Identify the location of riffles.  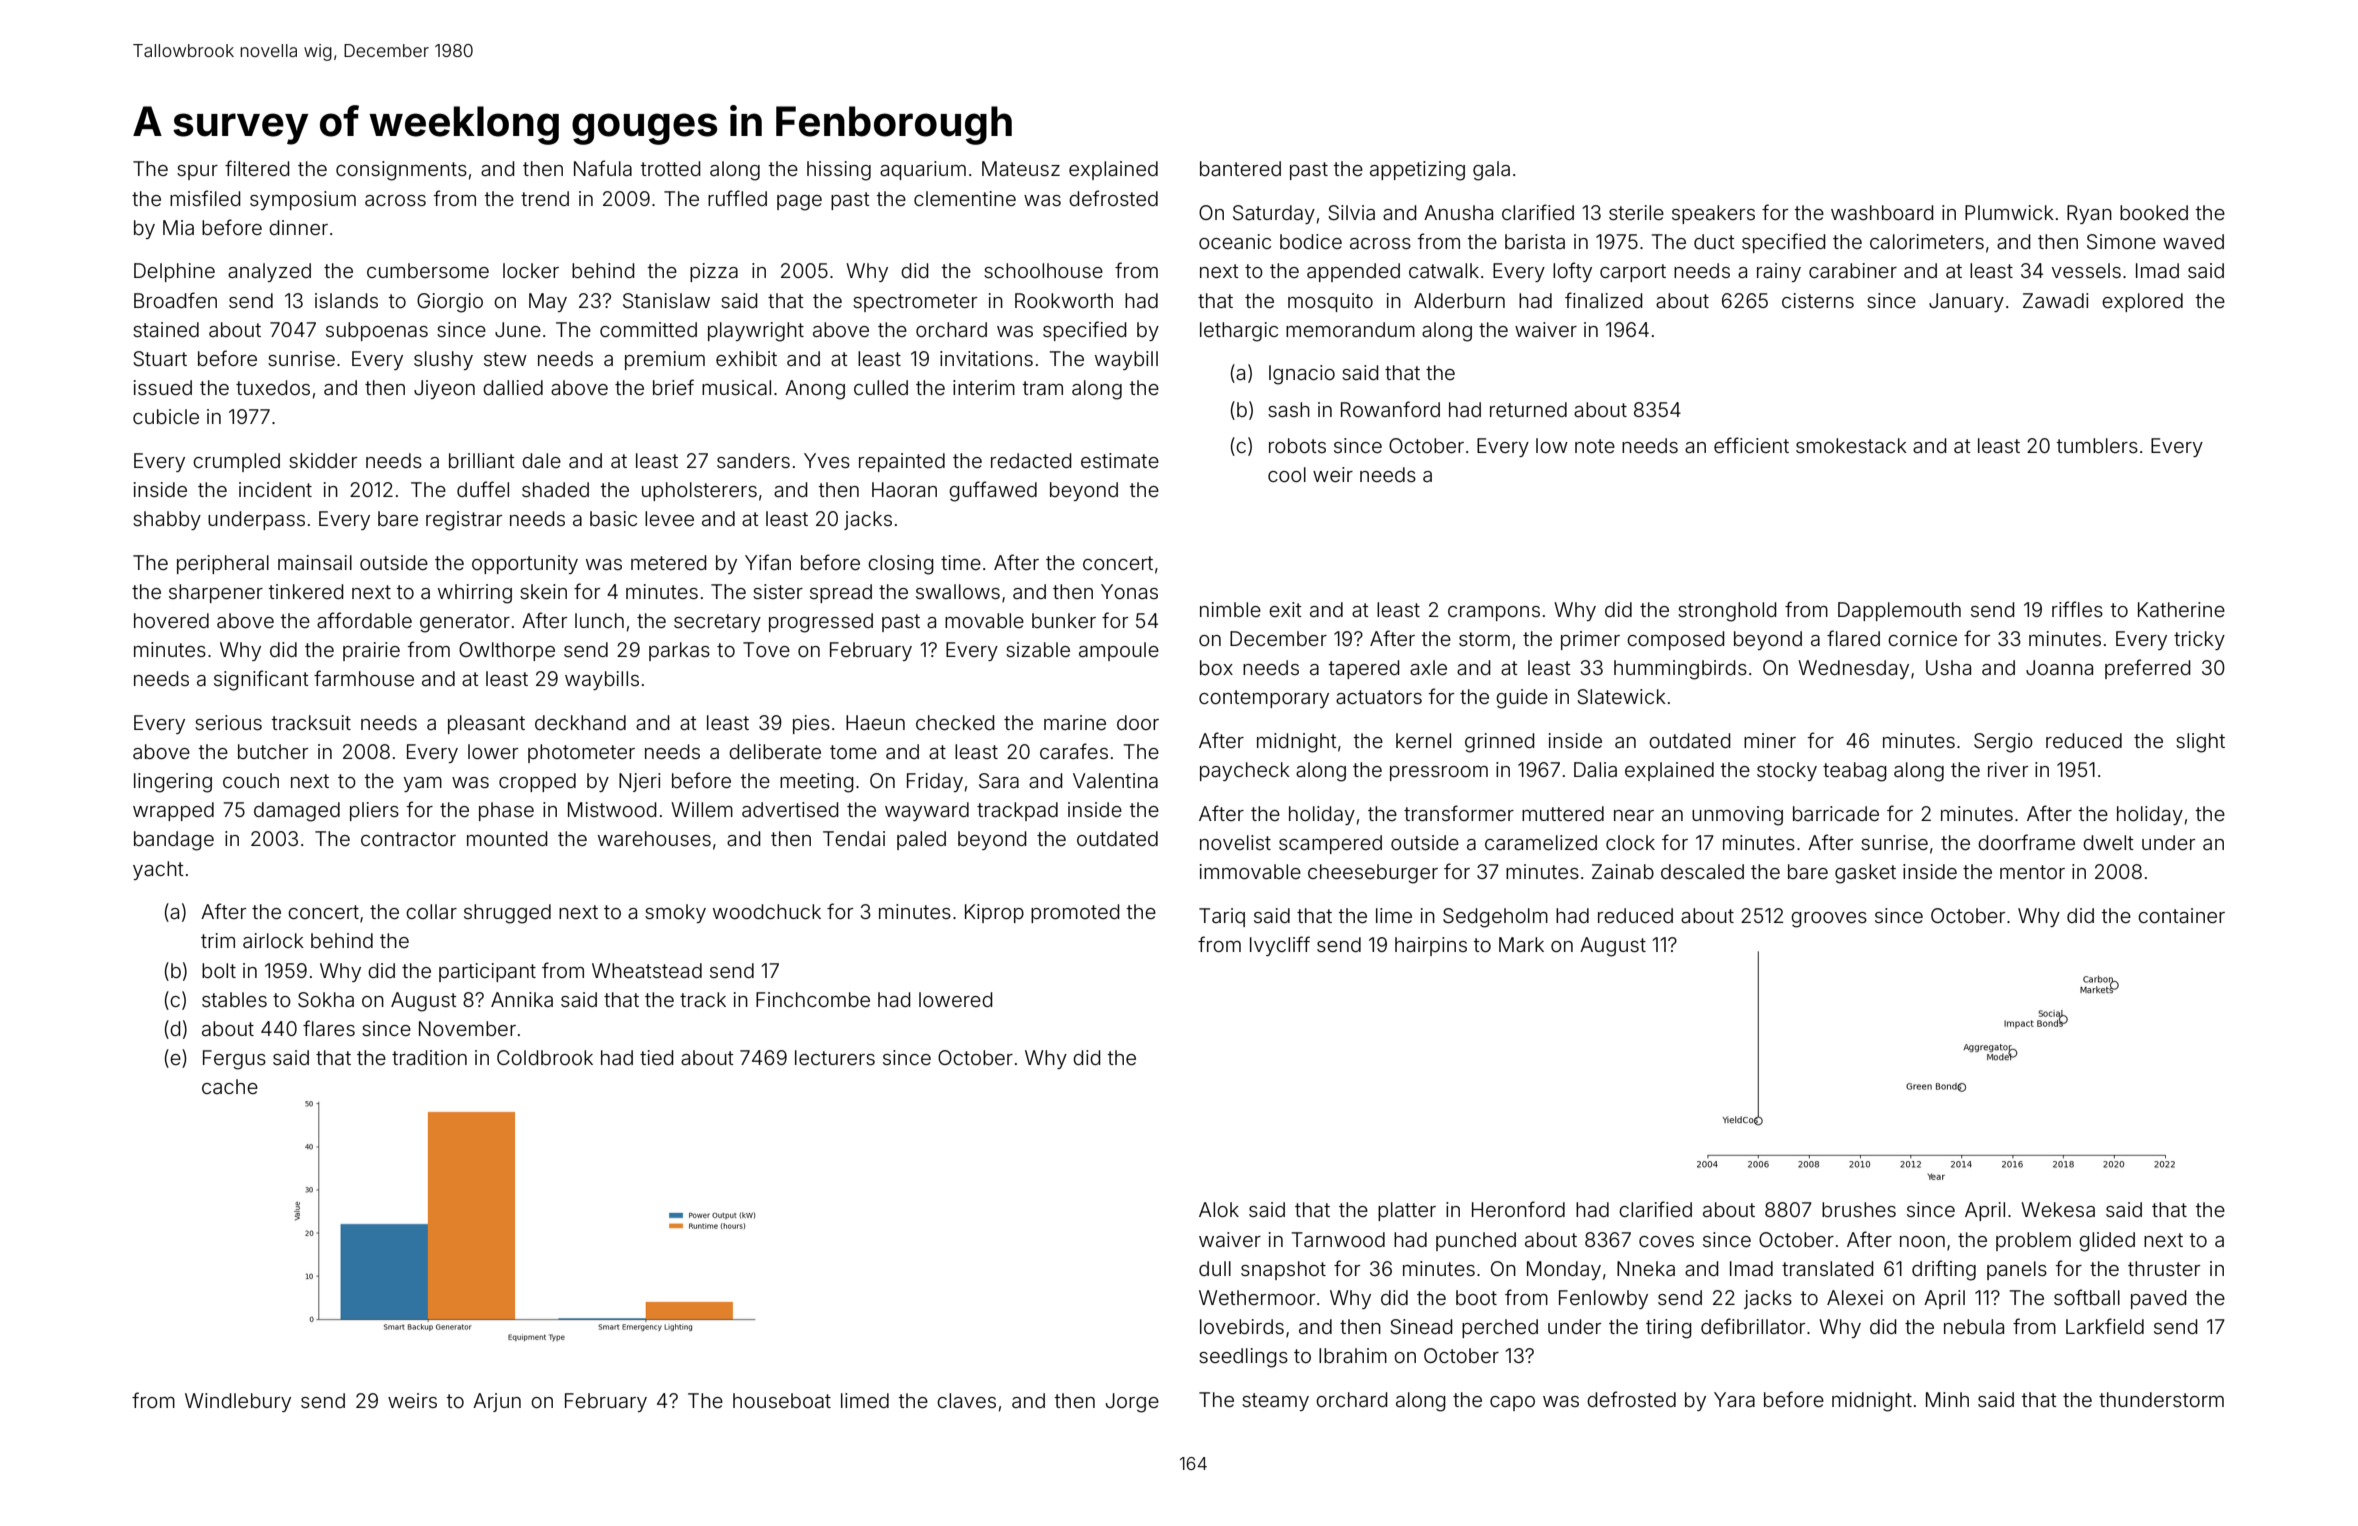
(2077, 609).
